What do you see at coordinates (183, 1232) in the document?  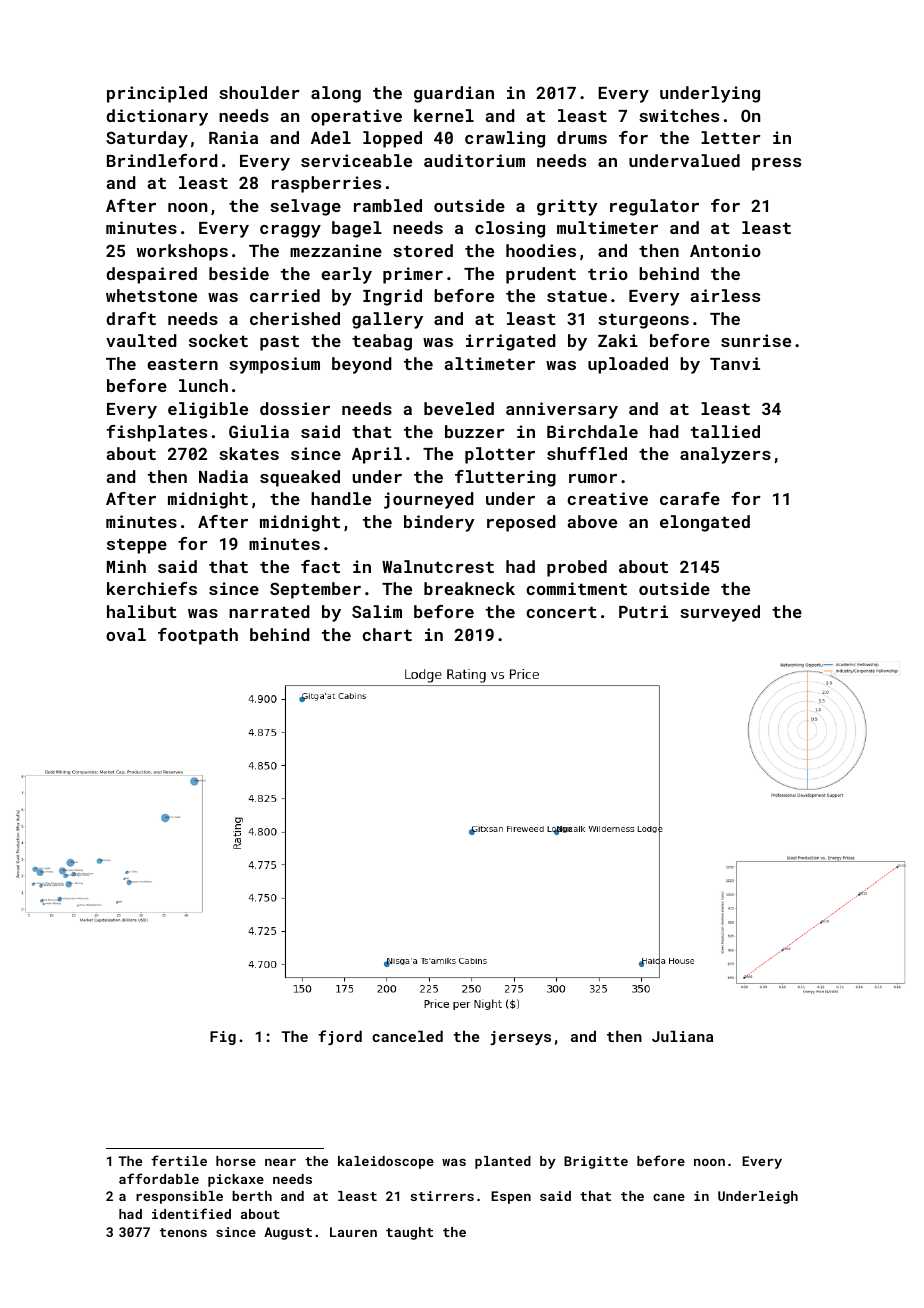 I see `tenons` at bounding box center [183, 1232].
